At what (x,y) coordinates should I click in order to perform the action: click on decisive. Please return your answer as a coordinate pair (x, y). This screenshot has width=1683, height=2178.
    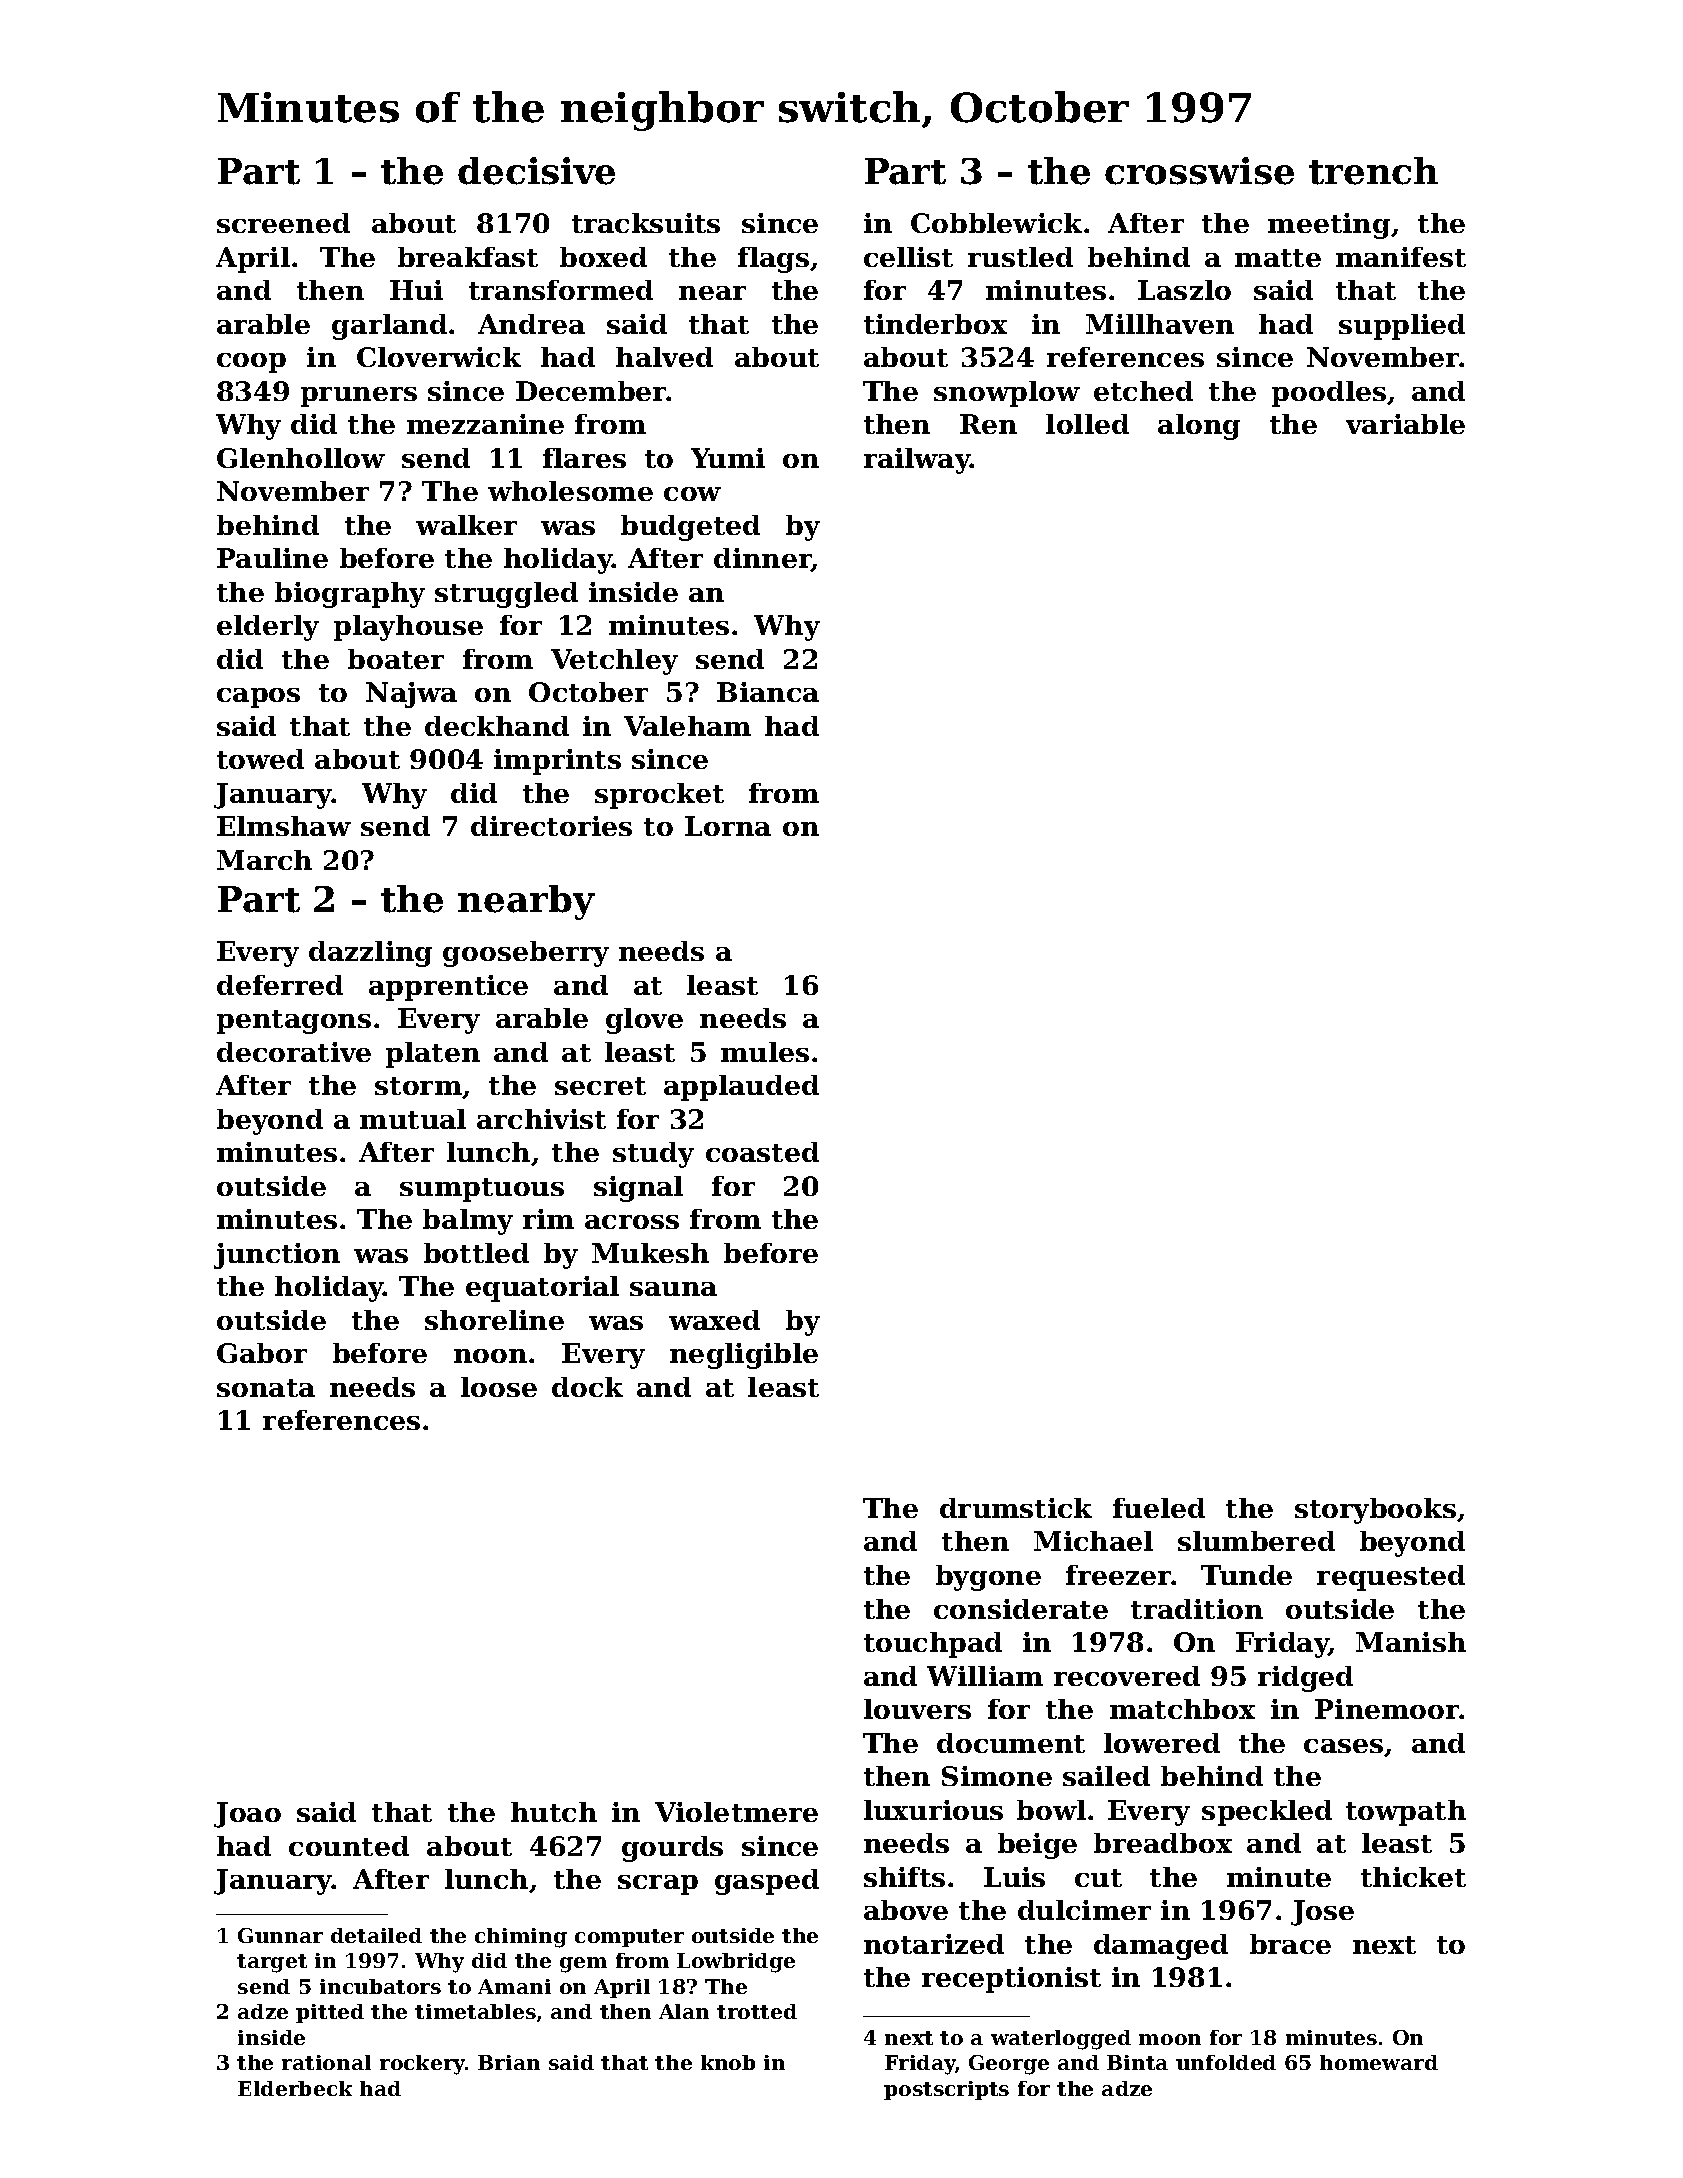
    Looking at the image, I should click on (536, 171).
